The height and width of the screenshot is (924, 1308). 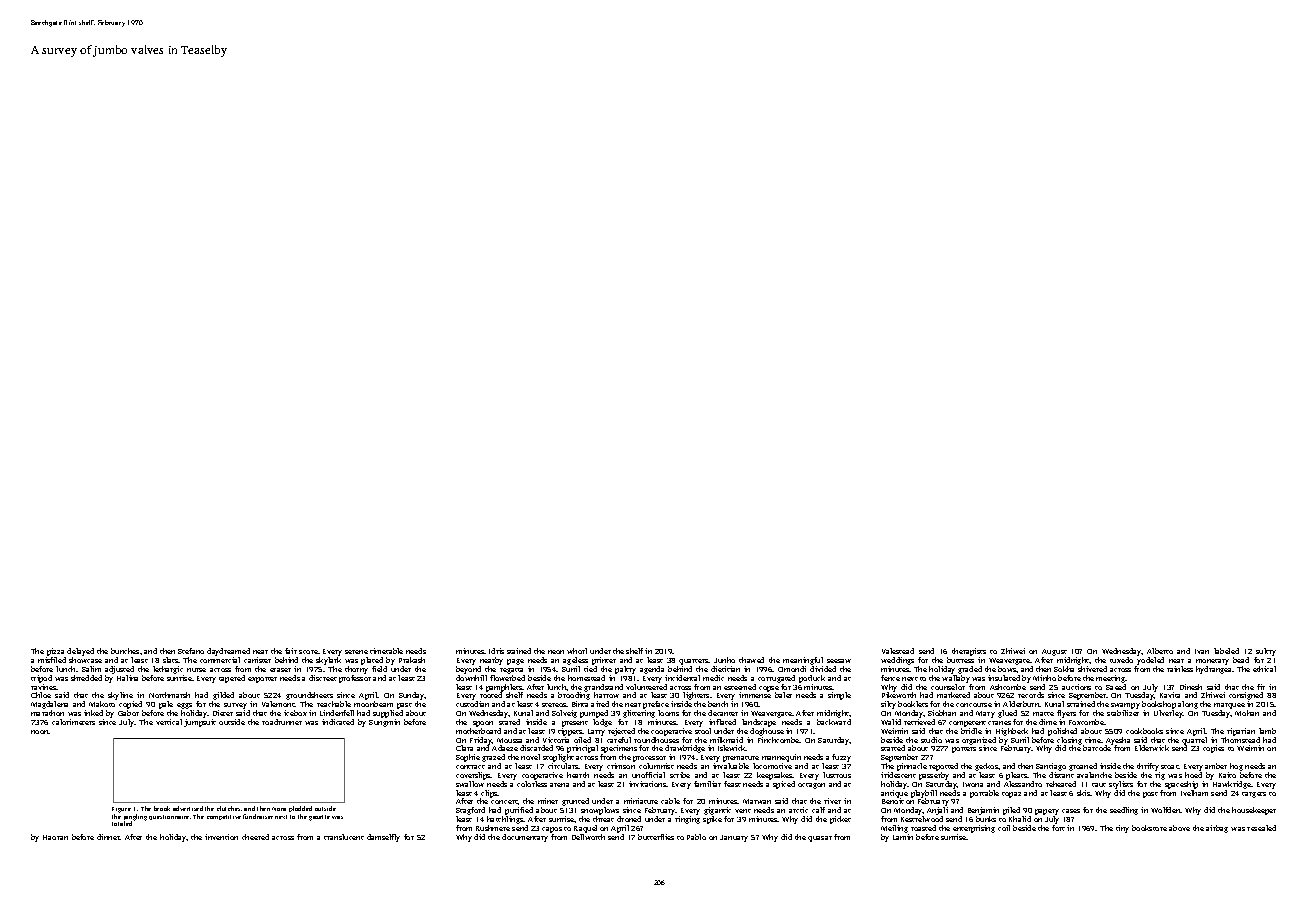 I want to click on coverslips, so click(x=473, y=776).
